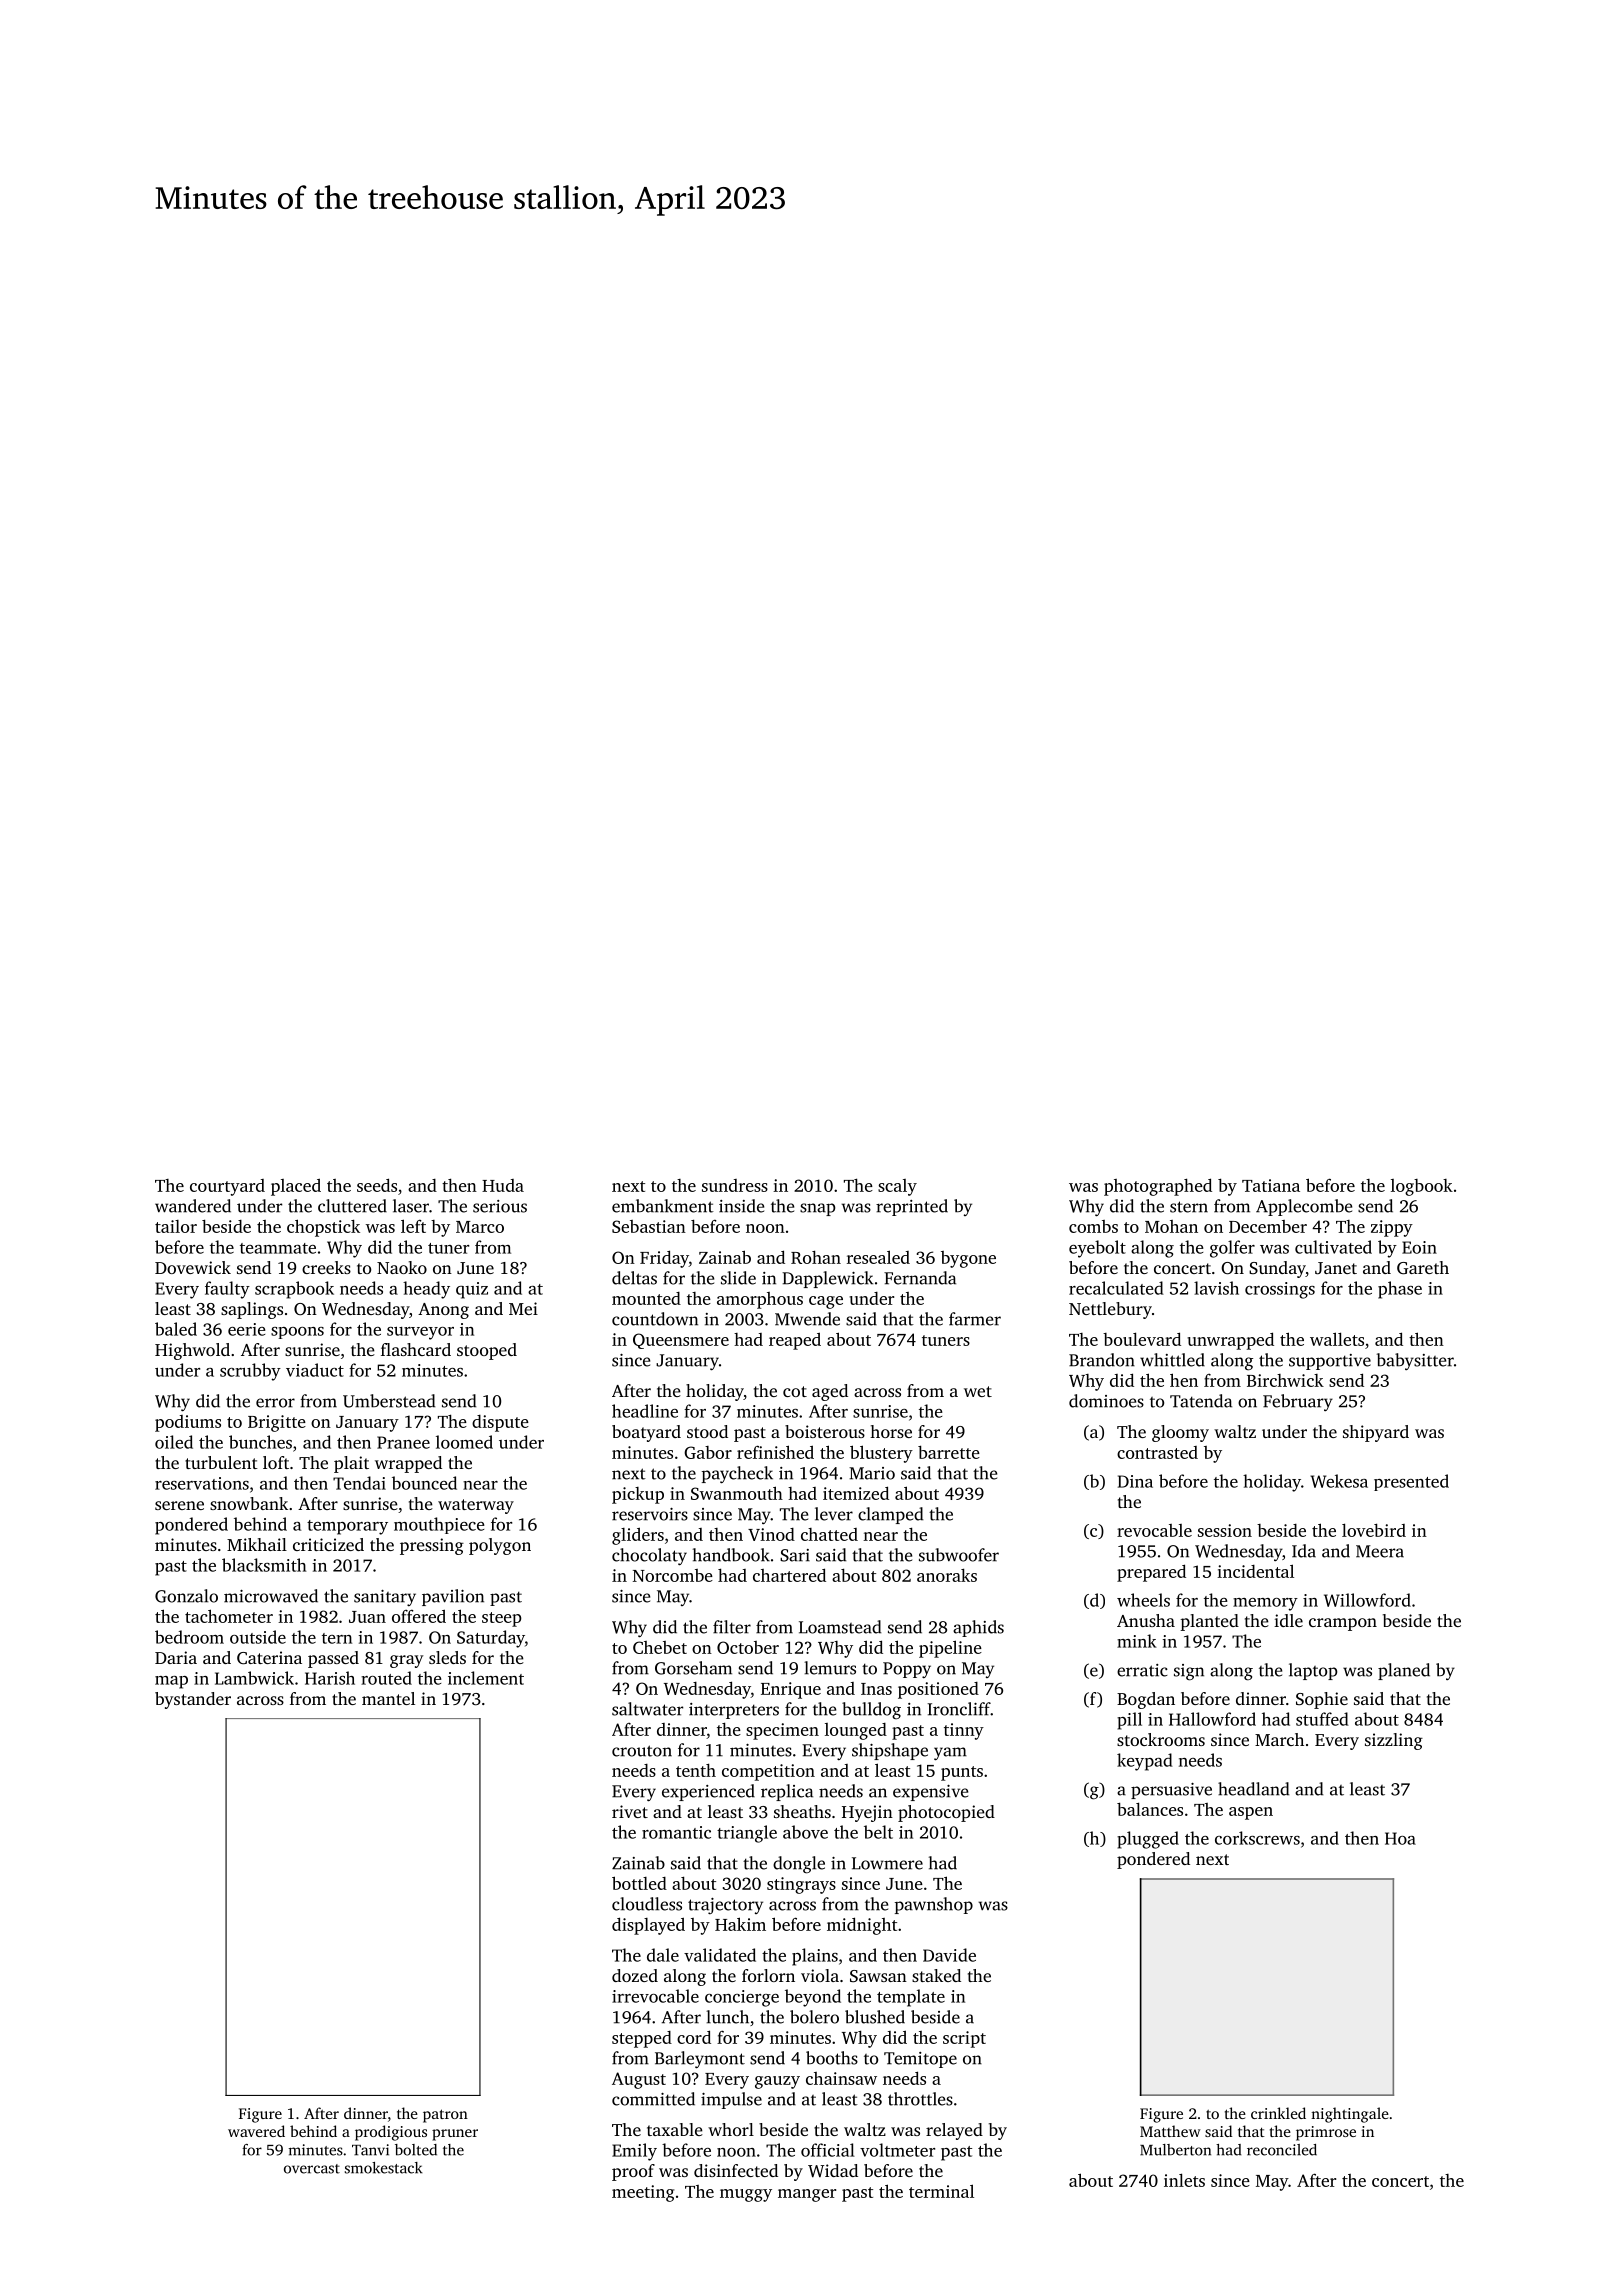  What do you see at coordinates (193, 1267) in the page?
I see `Dovewick` at bounding box center [193, 1267].
